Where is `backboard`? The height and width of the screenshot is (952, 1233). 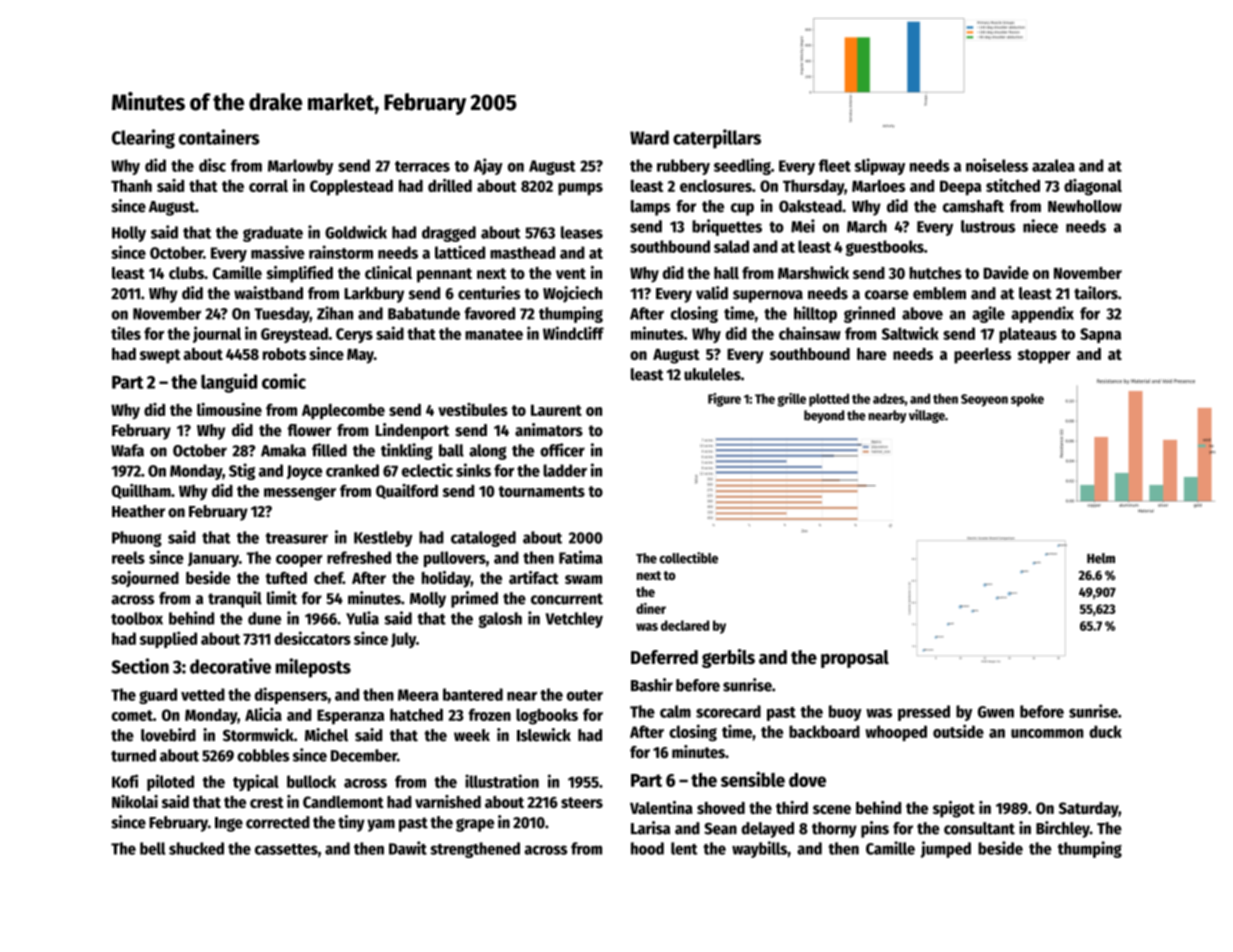 backboard is located at coordinates (824, 731).
